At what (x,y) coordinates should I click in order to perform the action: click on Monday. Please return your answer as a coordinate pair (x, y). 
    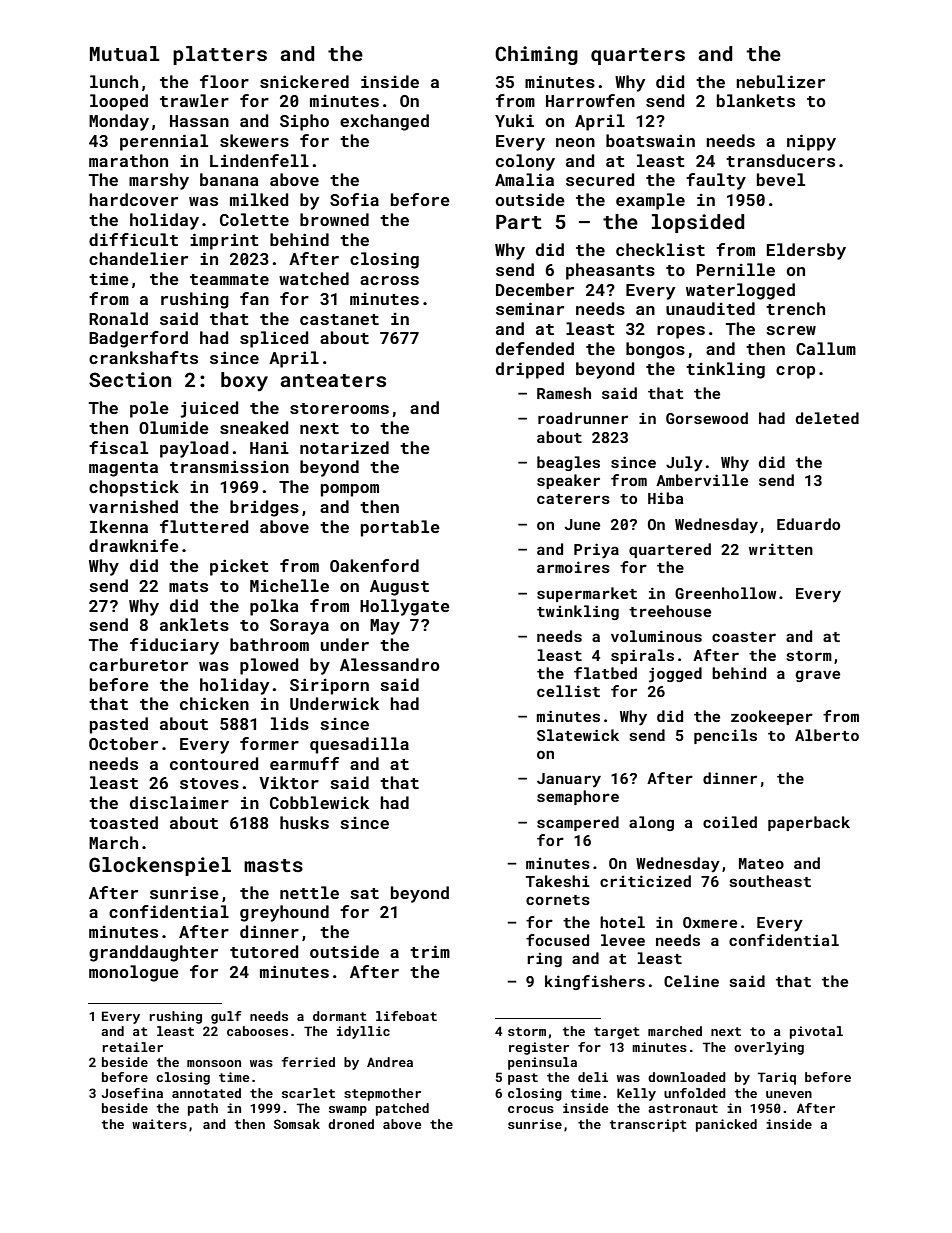
    Looking at the image, I should click on (119, 122).
